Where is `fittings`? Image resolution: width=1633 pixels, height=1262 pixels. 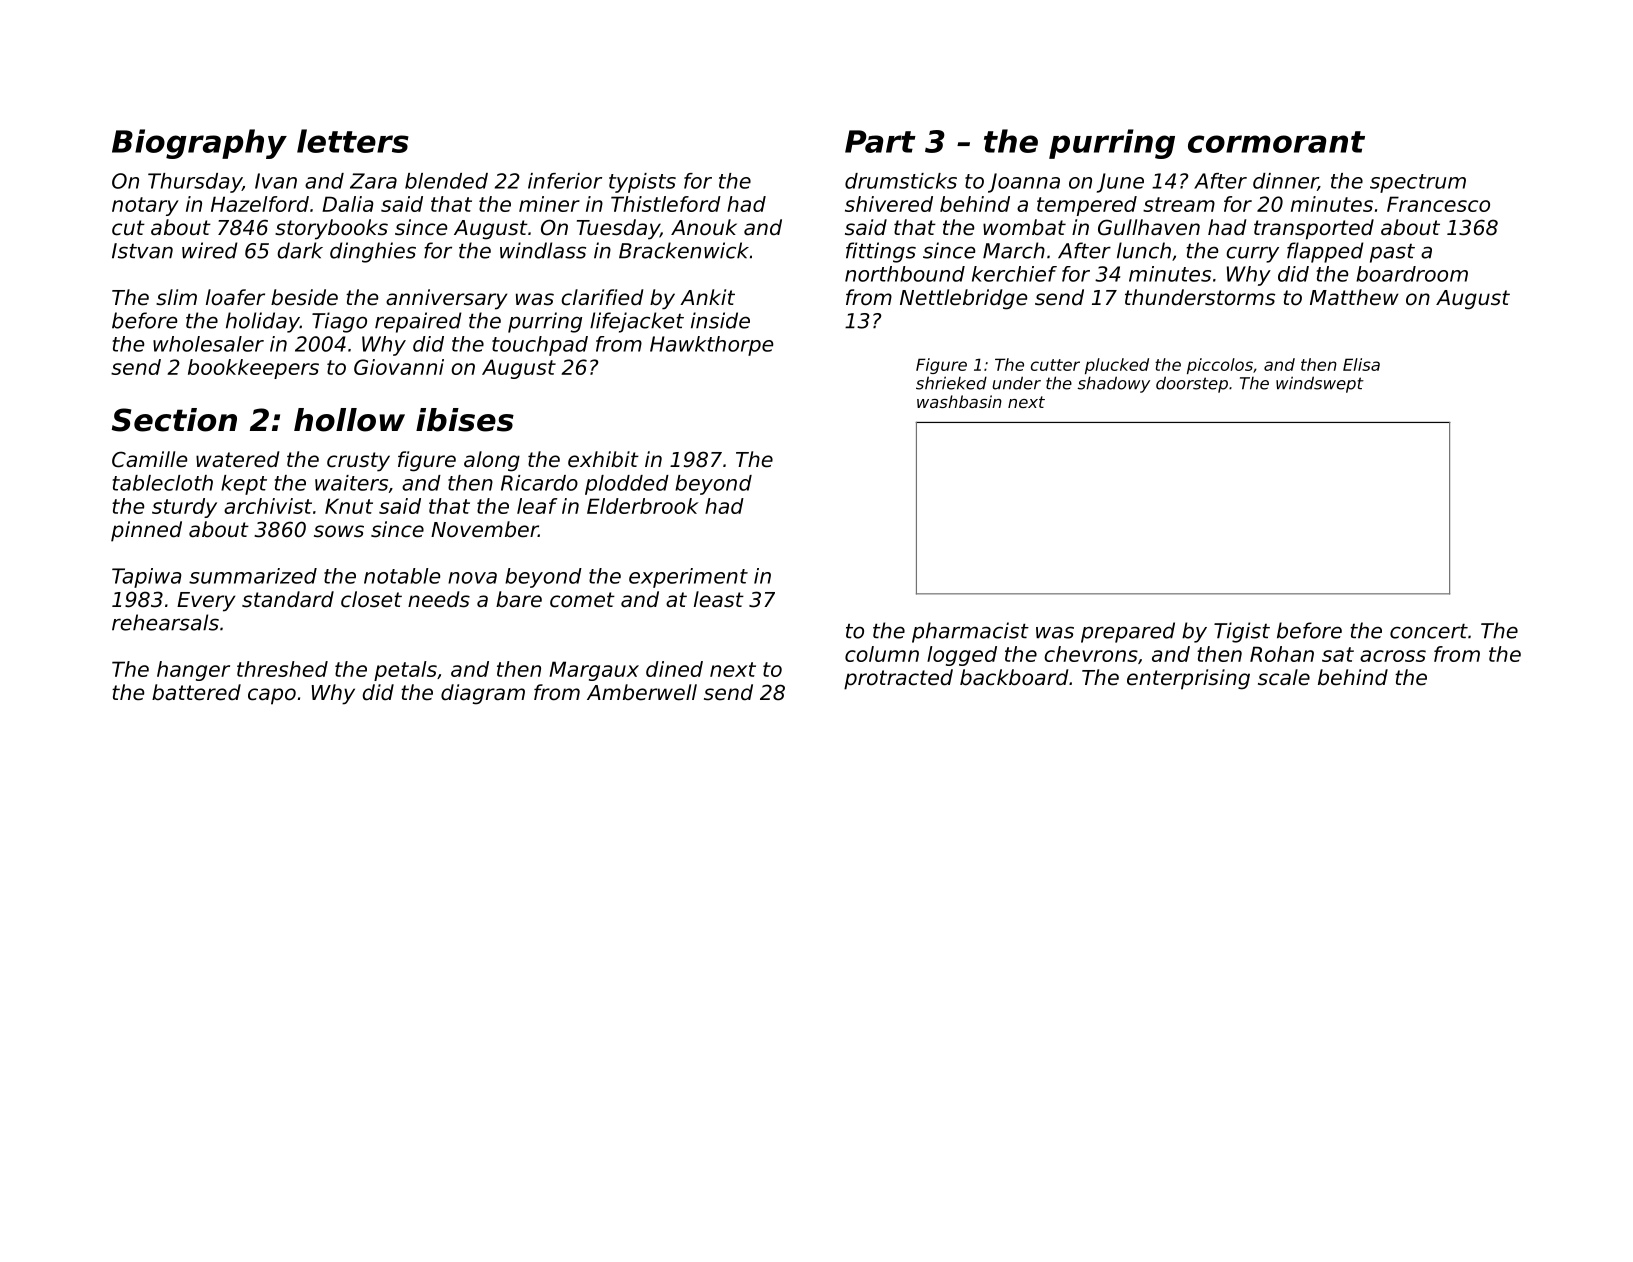
fittings is located at coordinates (881, 252).
